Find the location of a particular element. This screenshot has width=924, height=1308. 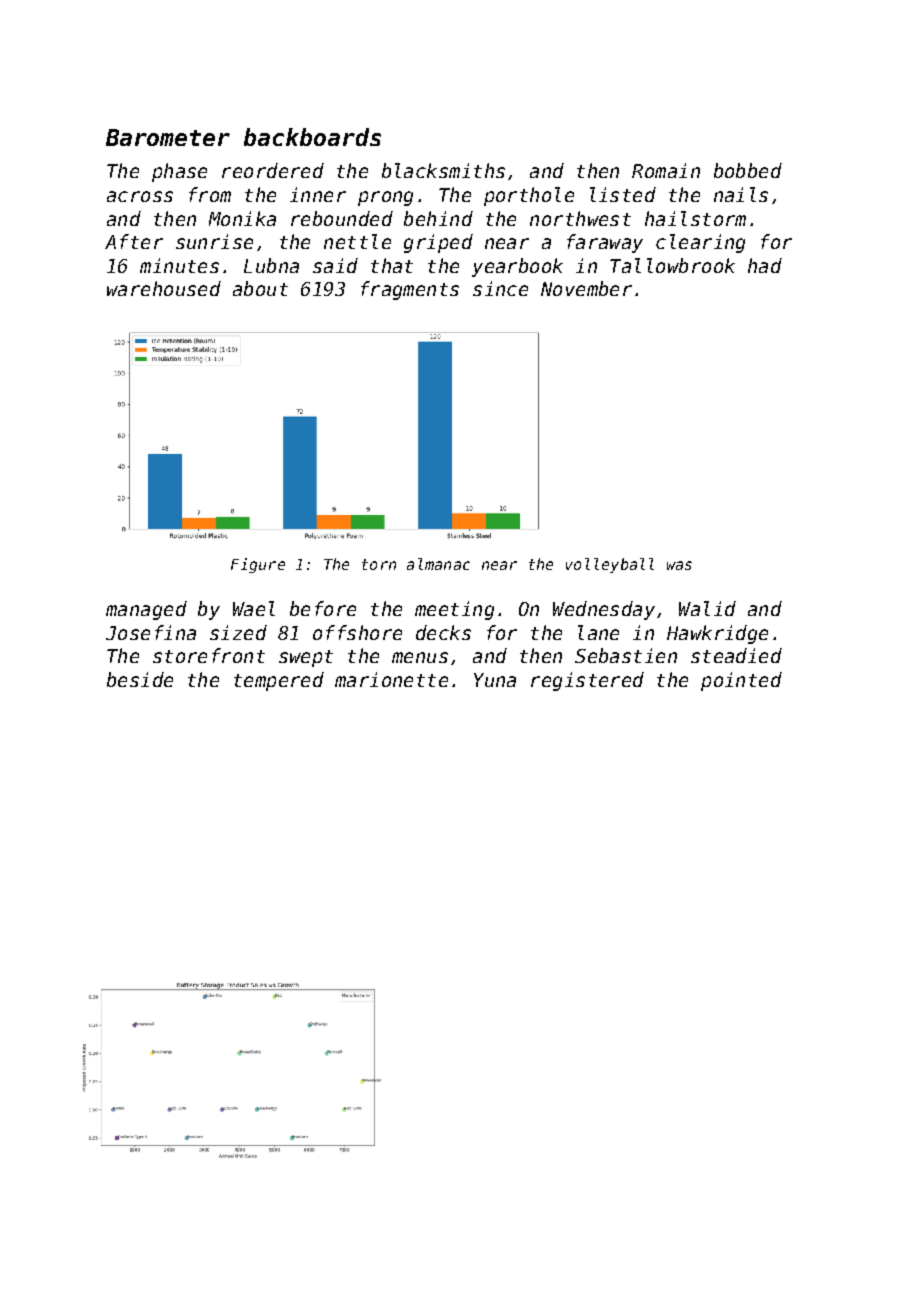

Figure is located at coordinates (258, 565).
